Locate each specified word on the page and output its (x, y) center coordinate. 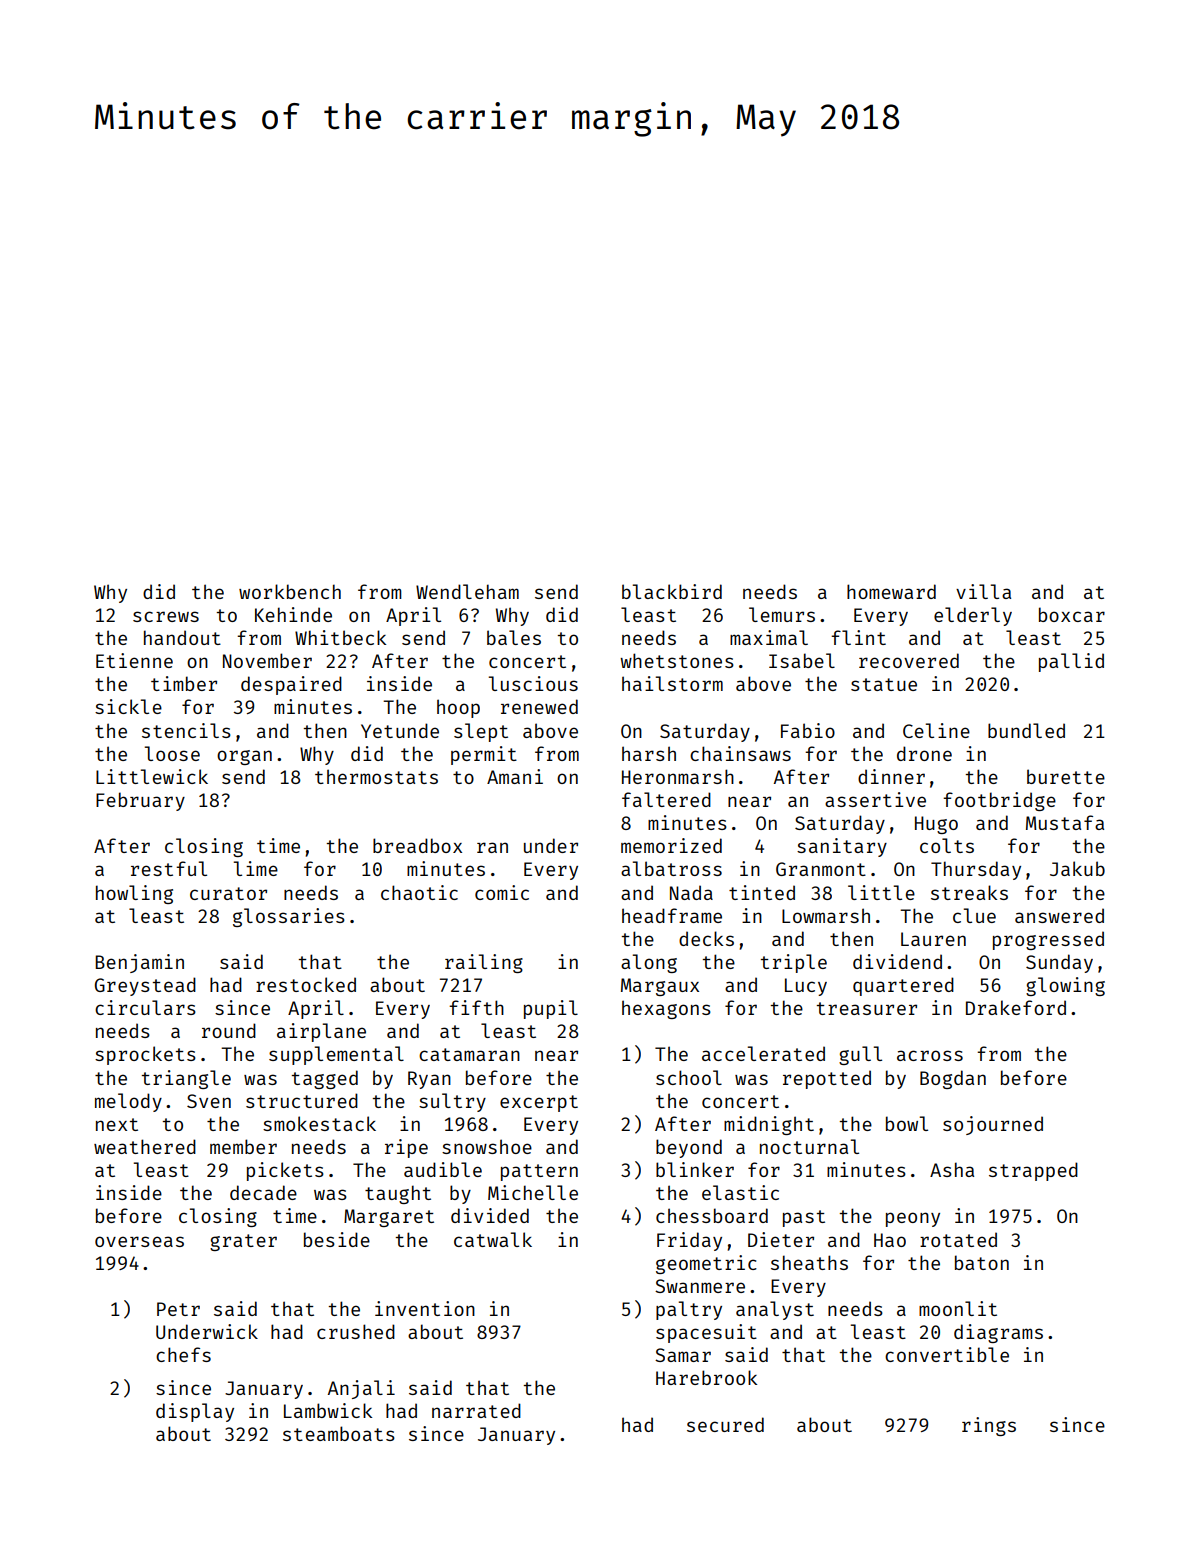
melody (128, 1102)
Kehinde (293, 614)
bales (514, 637)
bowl (907, 1123)
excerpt (539, 1103)
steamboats (339, 1433)
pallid (1071, 662)
